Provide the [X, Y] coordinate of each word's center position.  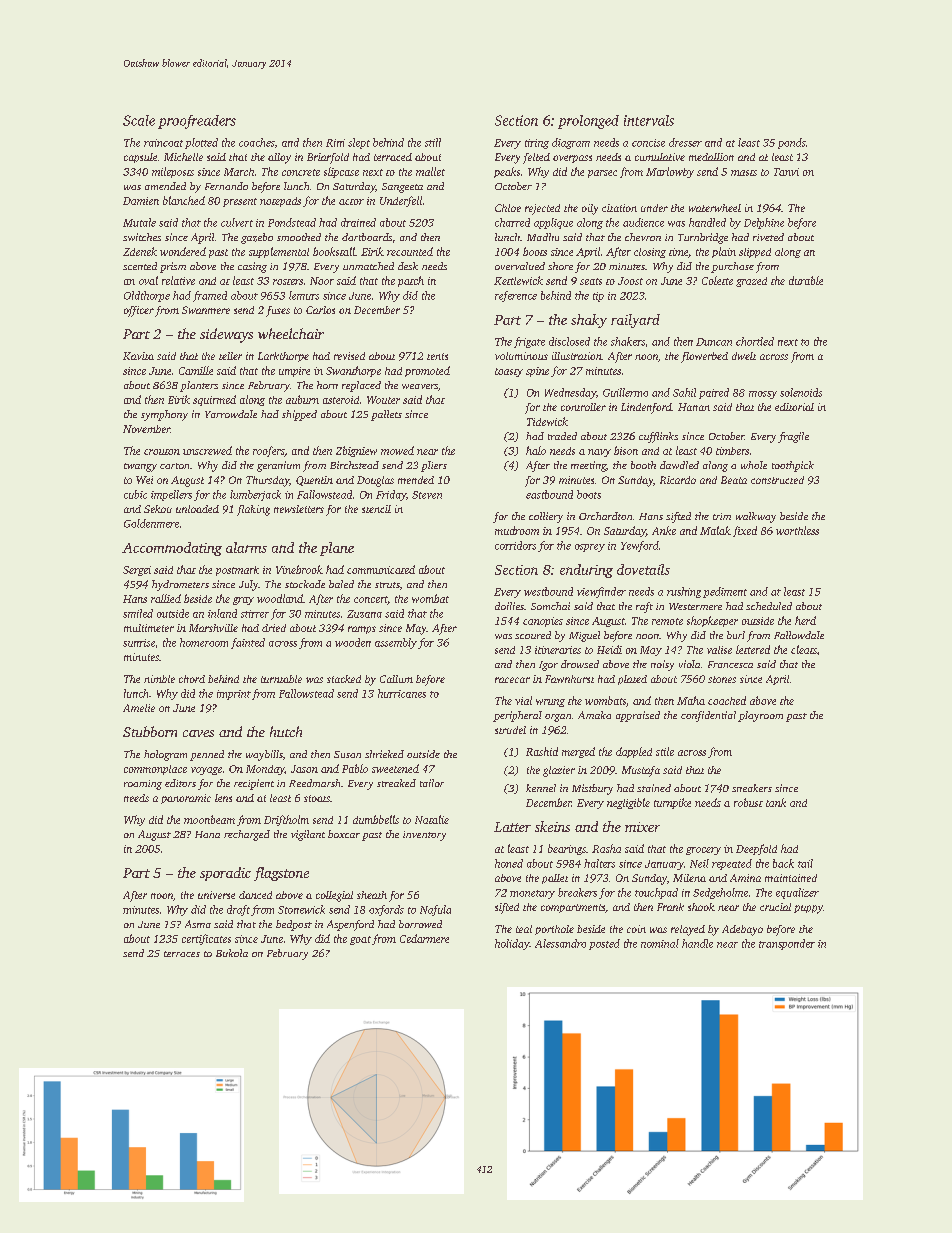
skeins [552, 826]
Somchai [550, 606]
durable [806, 280]
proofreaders [197, 122]
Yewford [640, 546]
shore [560, 266]
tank [776, 802]
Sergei [137, 571]
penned [207, 755]
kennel [541, 788]
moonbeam [209, 819]
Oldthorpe [147, 296]
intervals [649, 120]
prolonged [588, 122]
